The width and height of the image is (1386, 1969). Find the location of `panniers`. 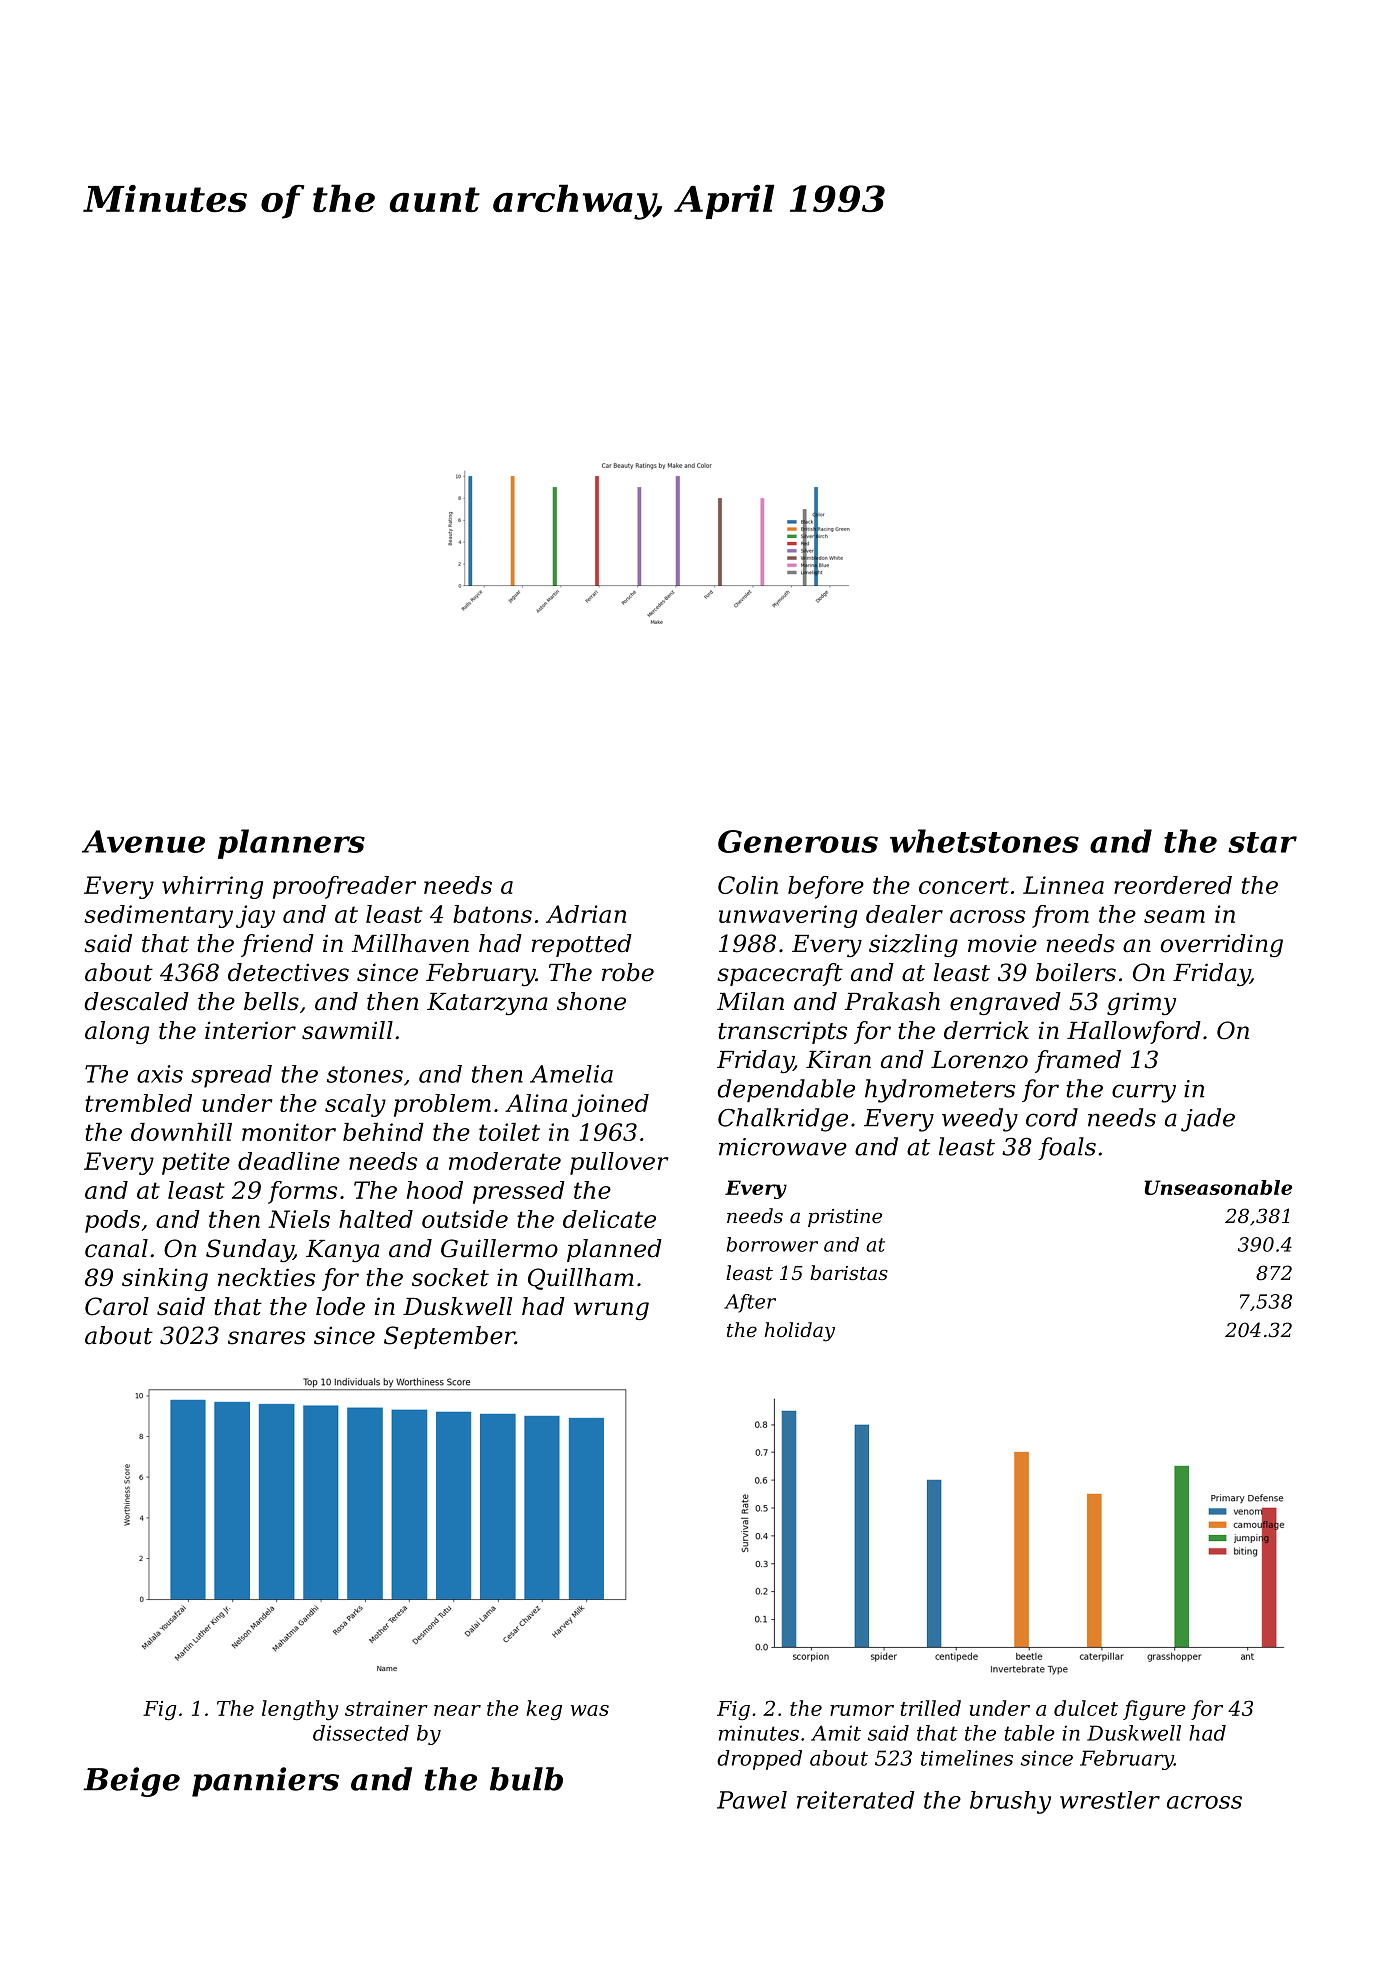

panniers is located at coordinates (265, 1782).
